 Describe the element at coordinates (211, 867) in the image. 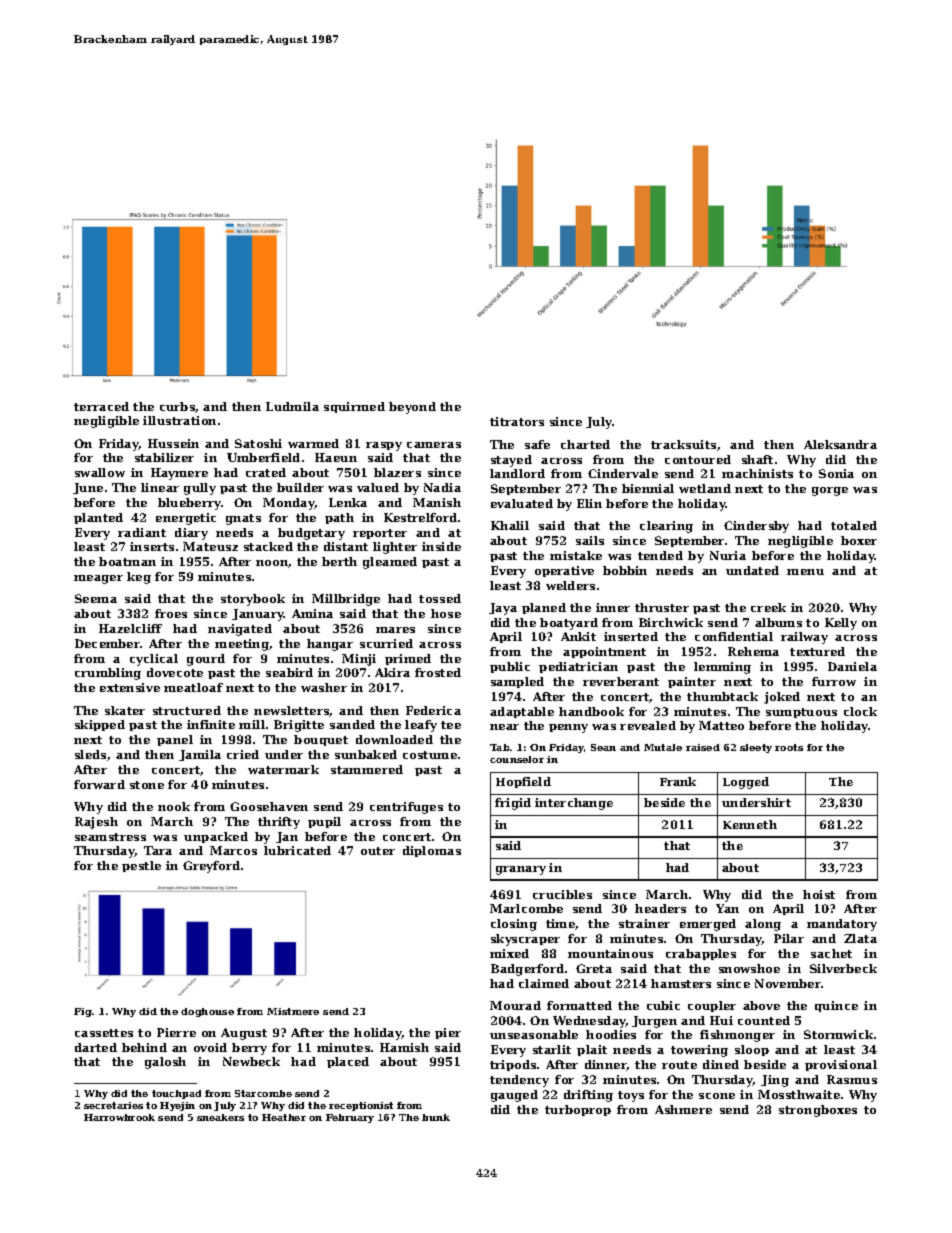

I see `Greyford` at that location.
